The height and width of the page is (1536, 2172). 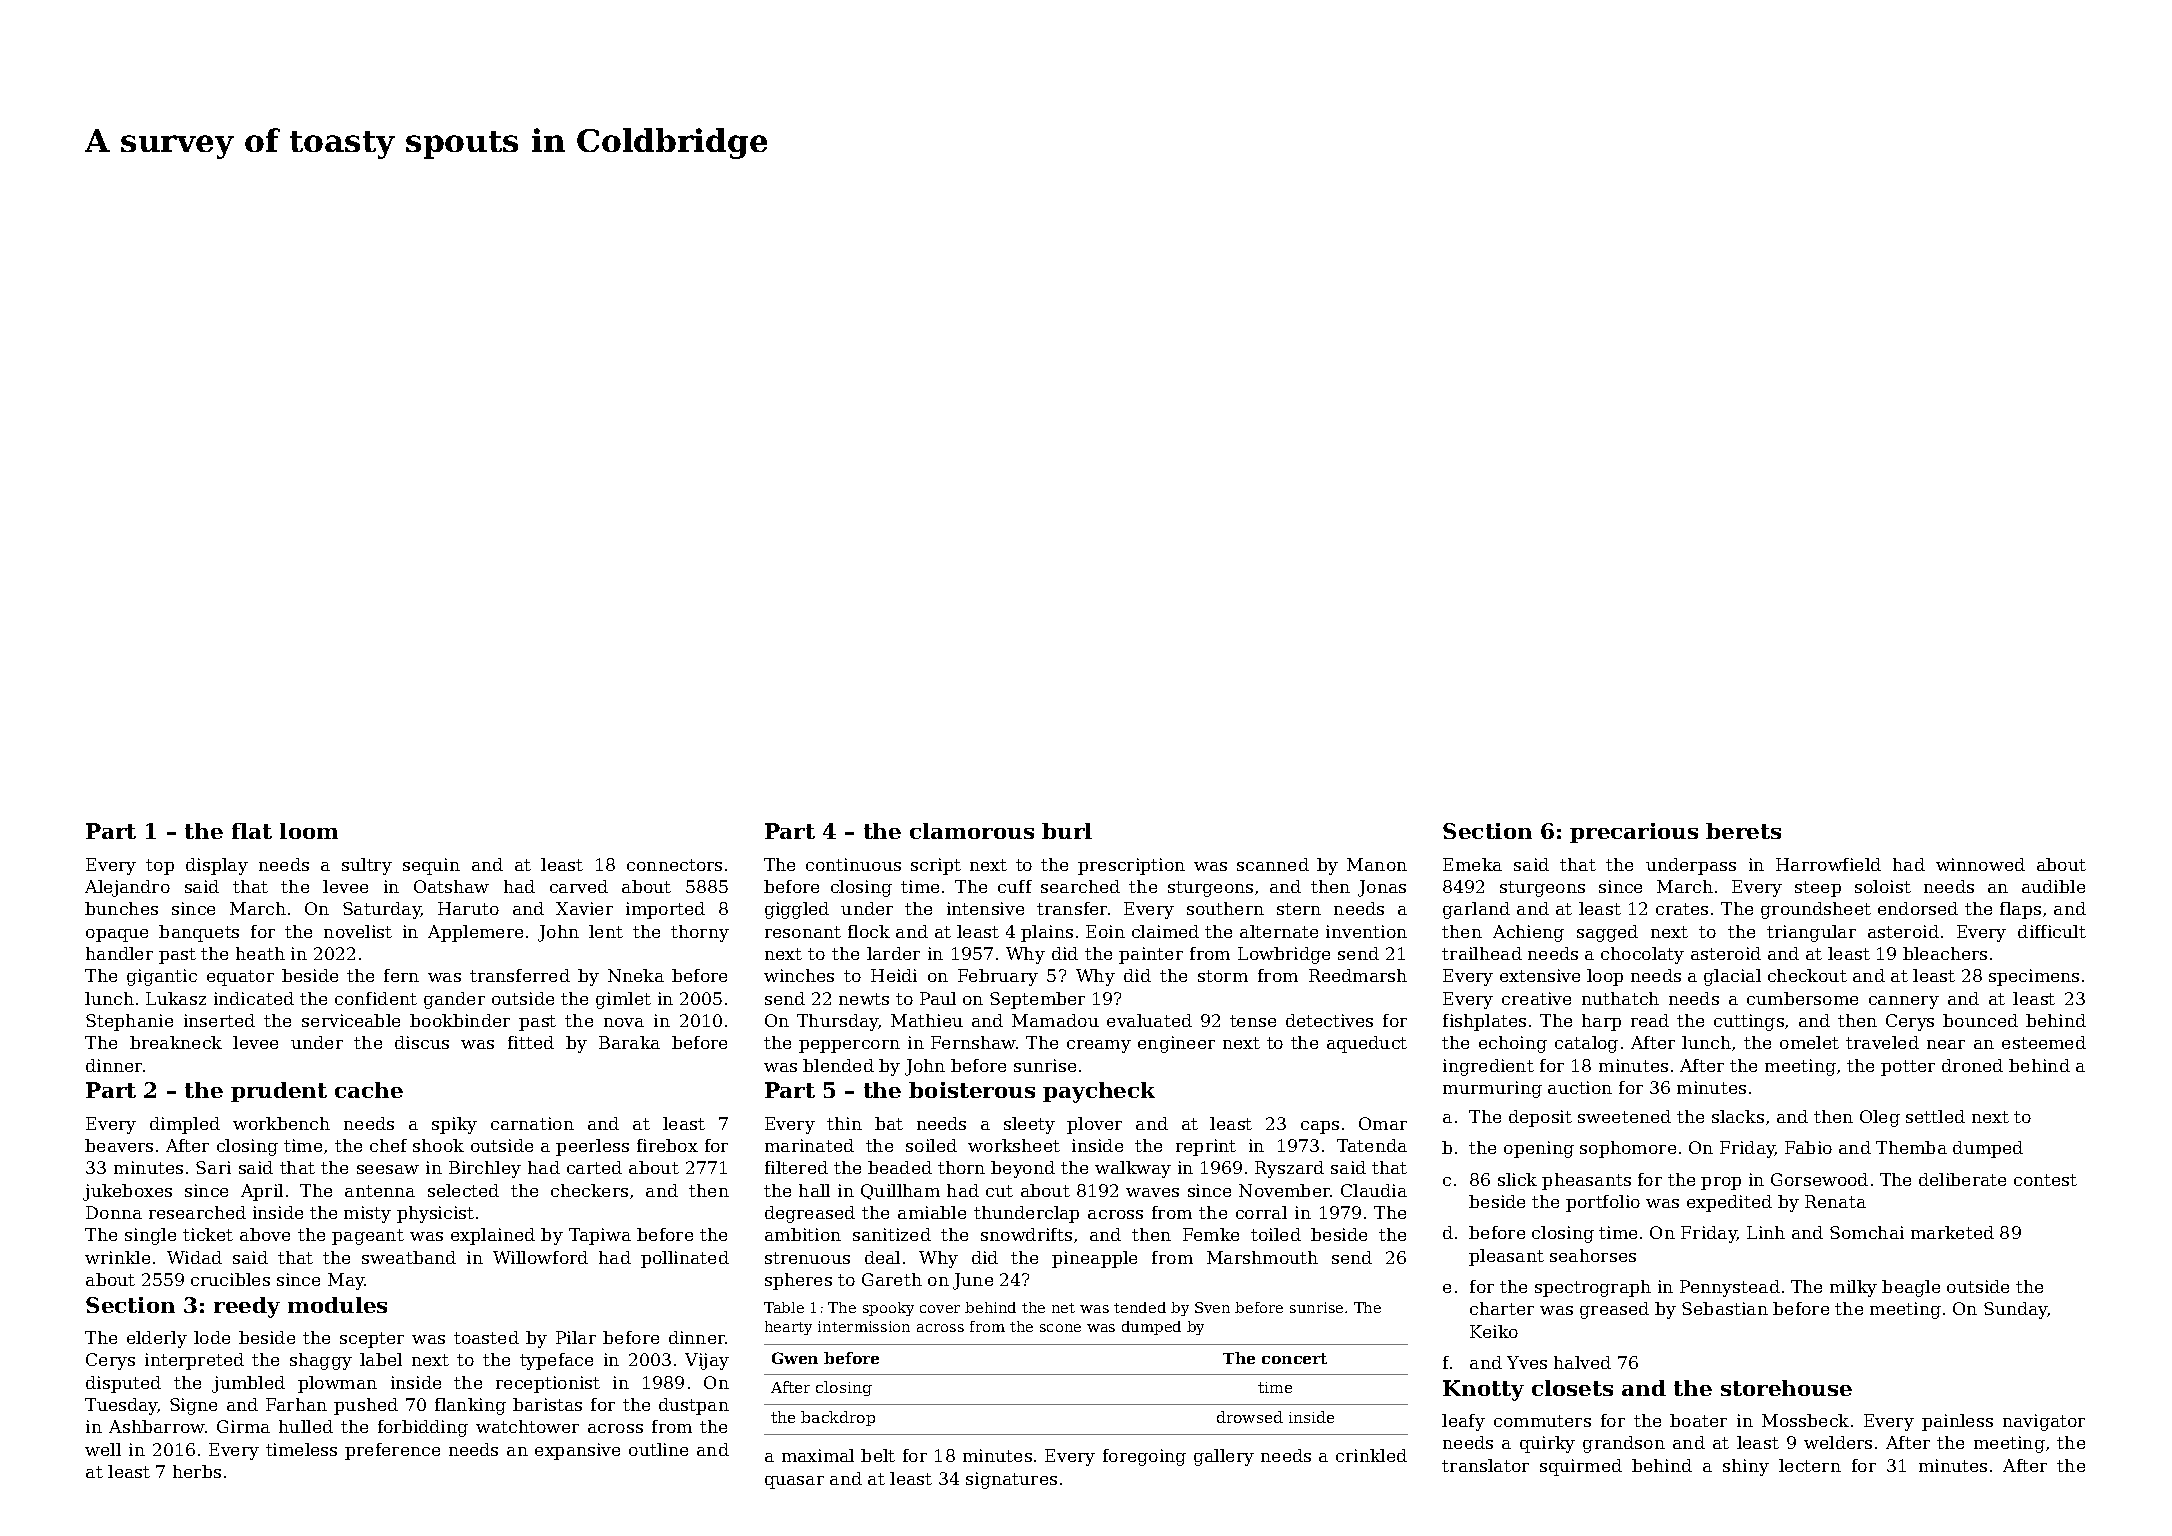 What do you see at coordinates (358, 931) in the page?
I see `novelist` at bounding box center [358, 931].
